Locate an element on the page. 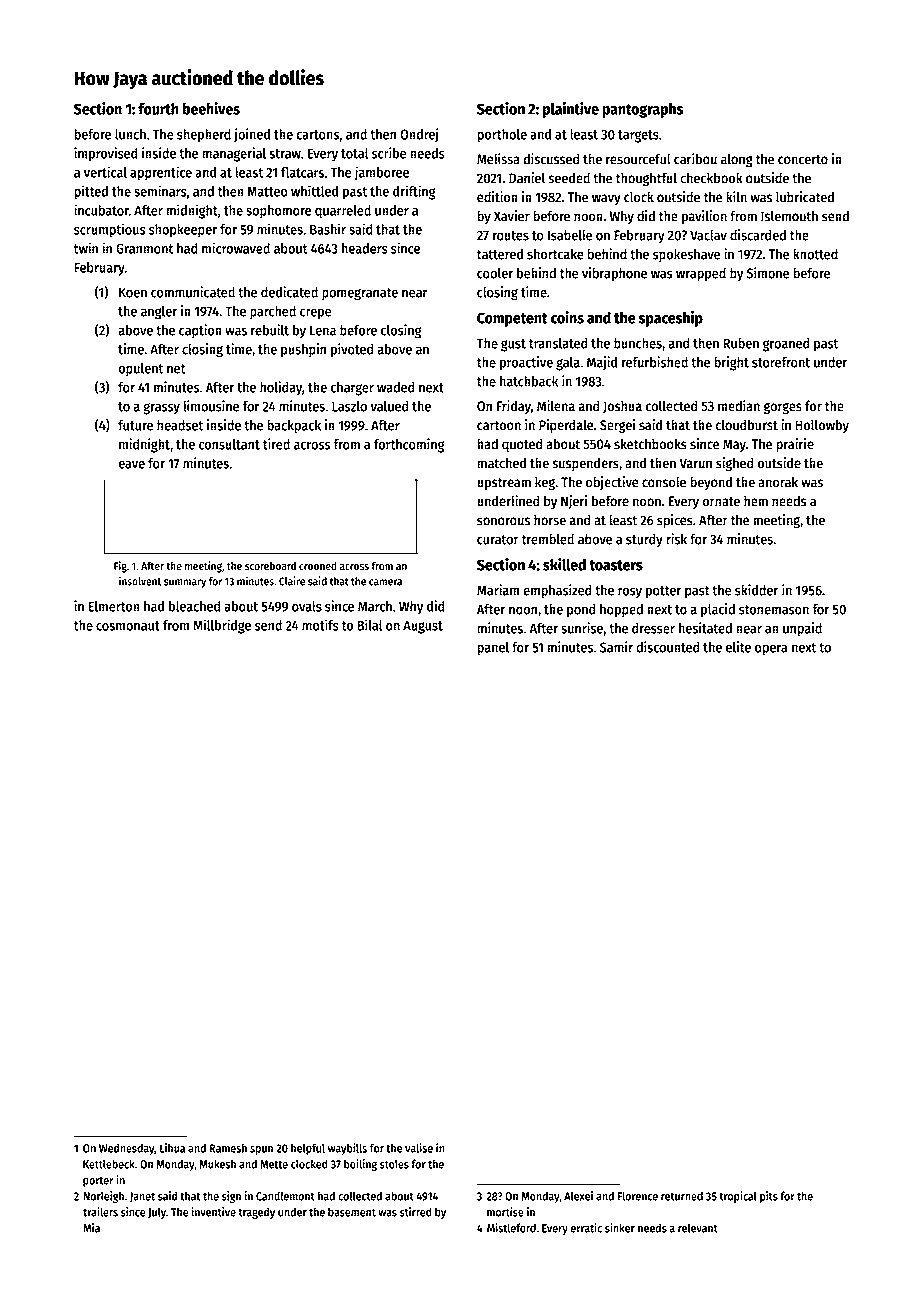 The height and width of the page is (1308, 924). Hollowby is located at coordinates (822, 426).
